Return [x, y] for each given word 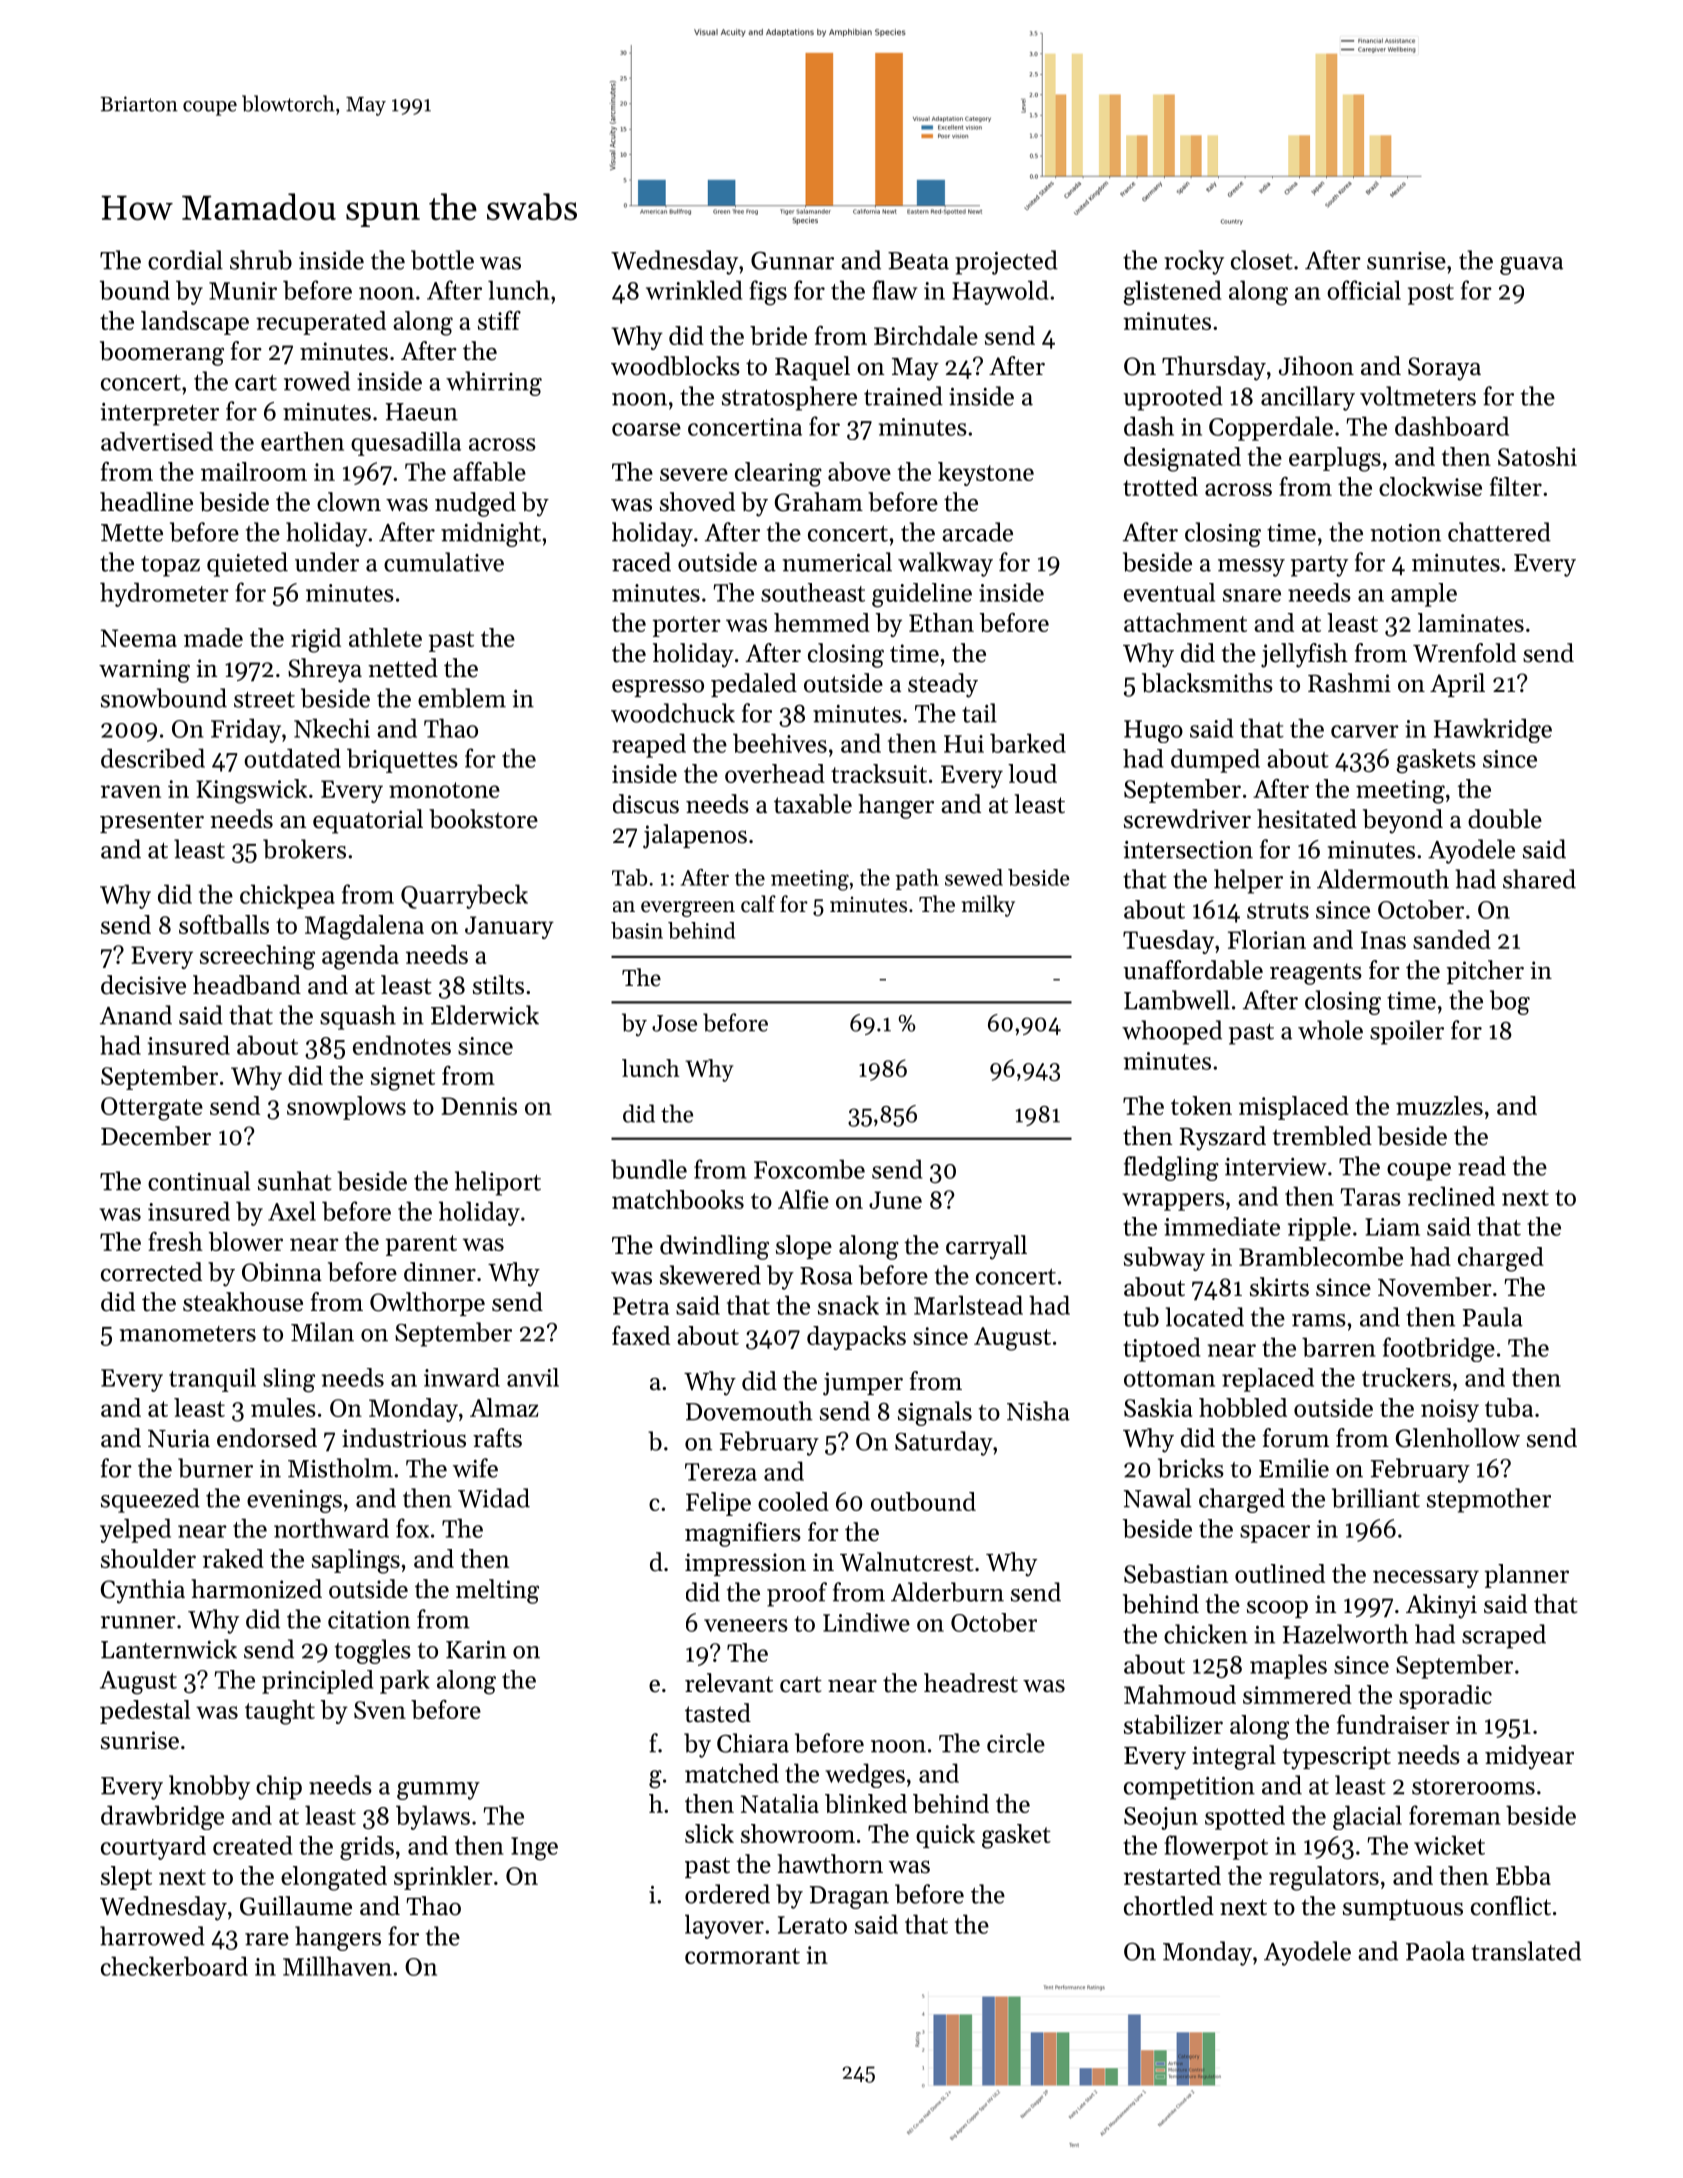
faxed [641, 1335]
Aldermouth [1383, 879]
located [1205, 1317]
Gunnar [792, 261]
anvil [533, 1377]
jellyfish [1304, 655]
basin [637, 930]
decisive [143, 985]
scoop [1277, 1609]
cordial [185, 260]
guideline [922, 595]
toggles [373, 1651]
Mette [132, 533]
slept [126, 1878]
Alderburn [947, 1592]
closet [1262, 260]
